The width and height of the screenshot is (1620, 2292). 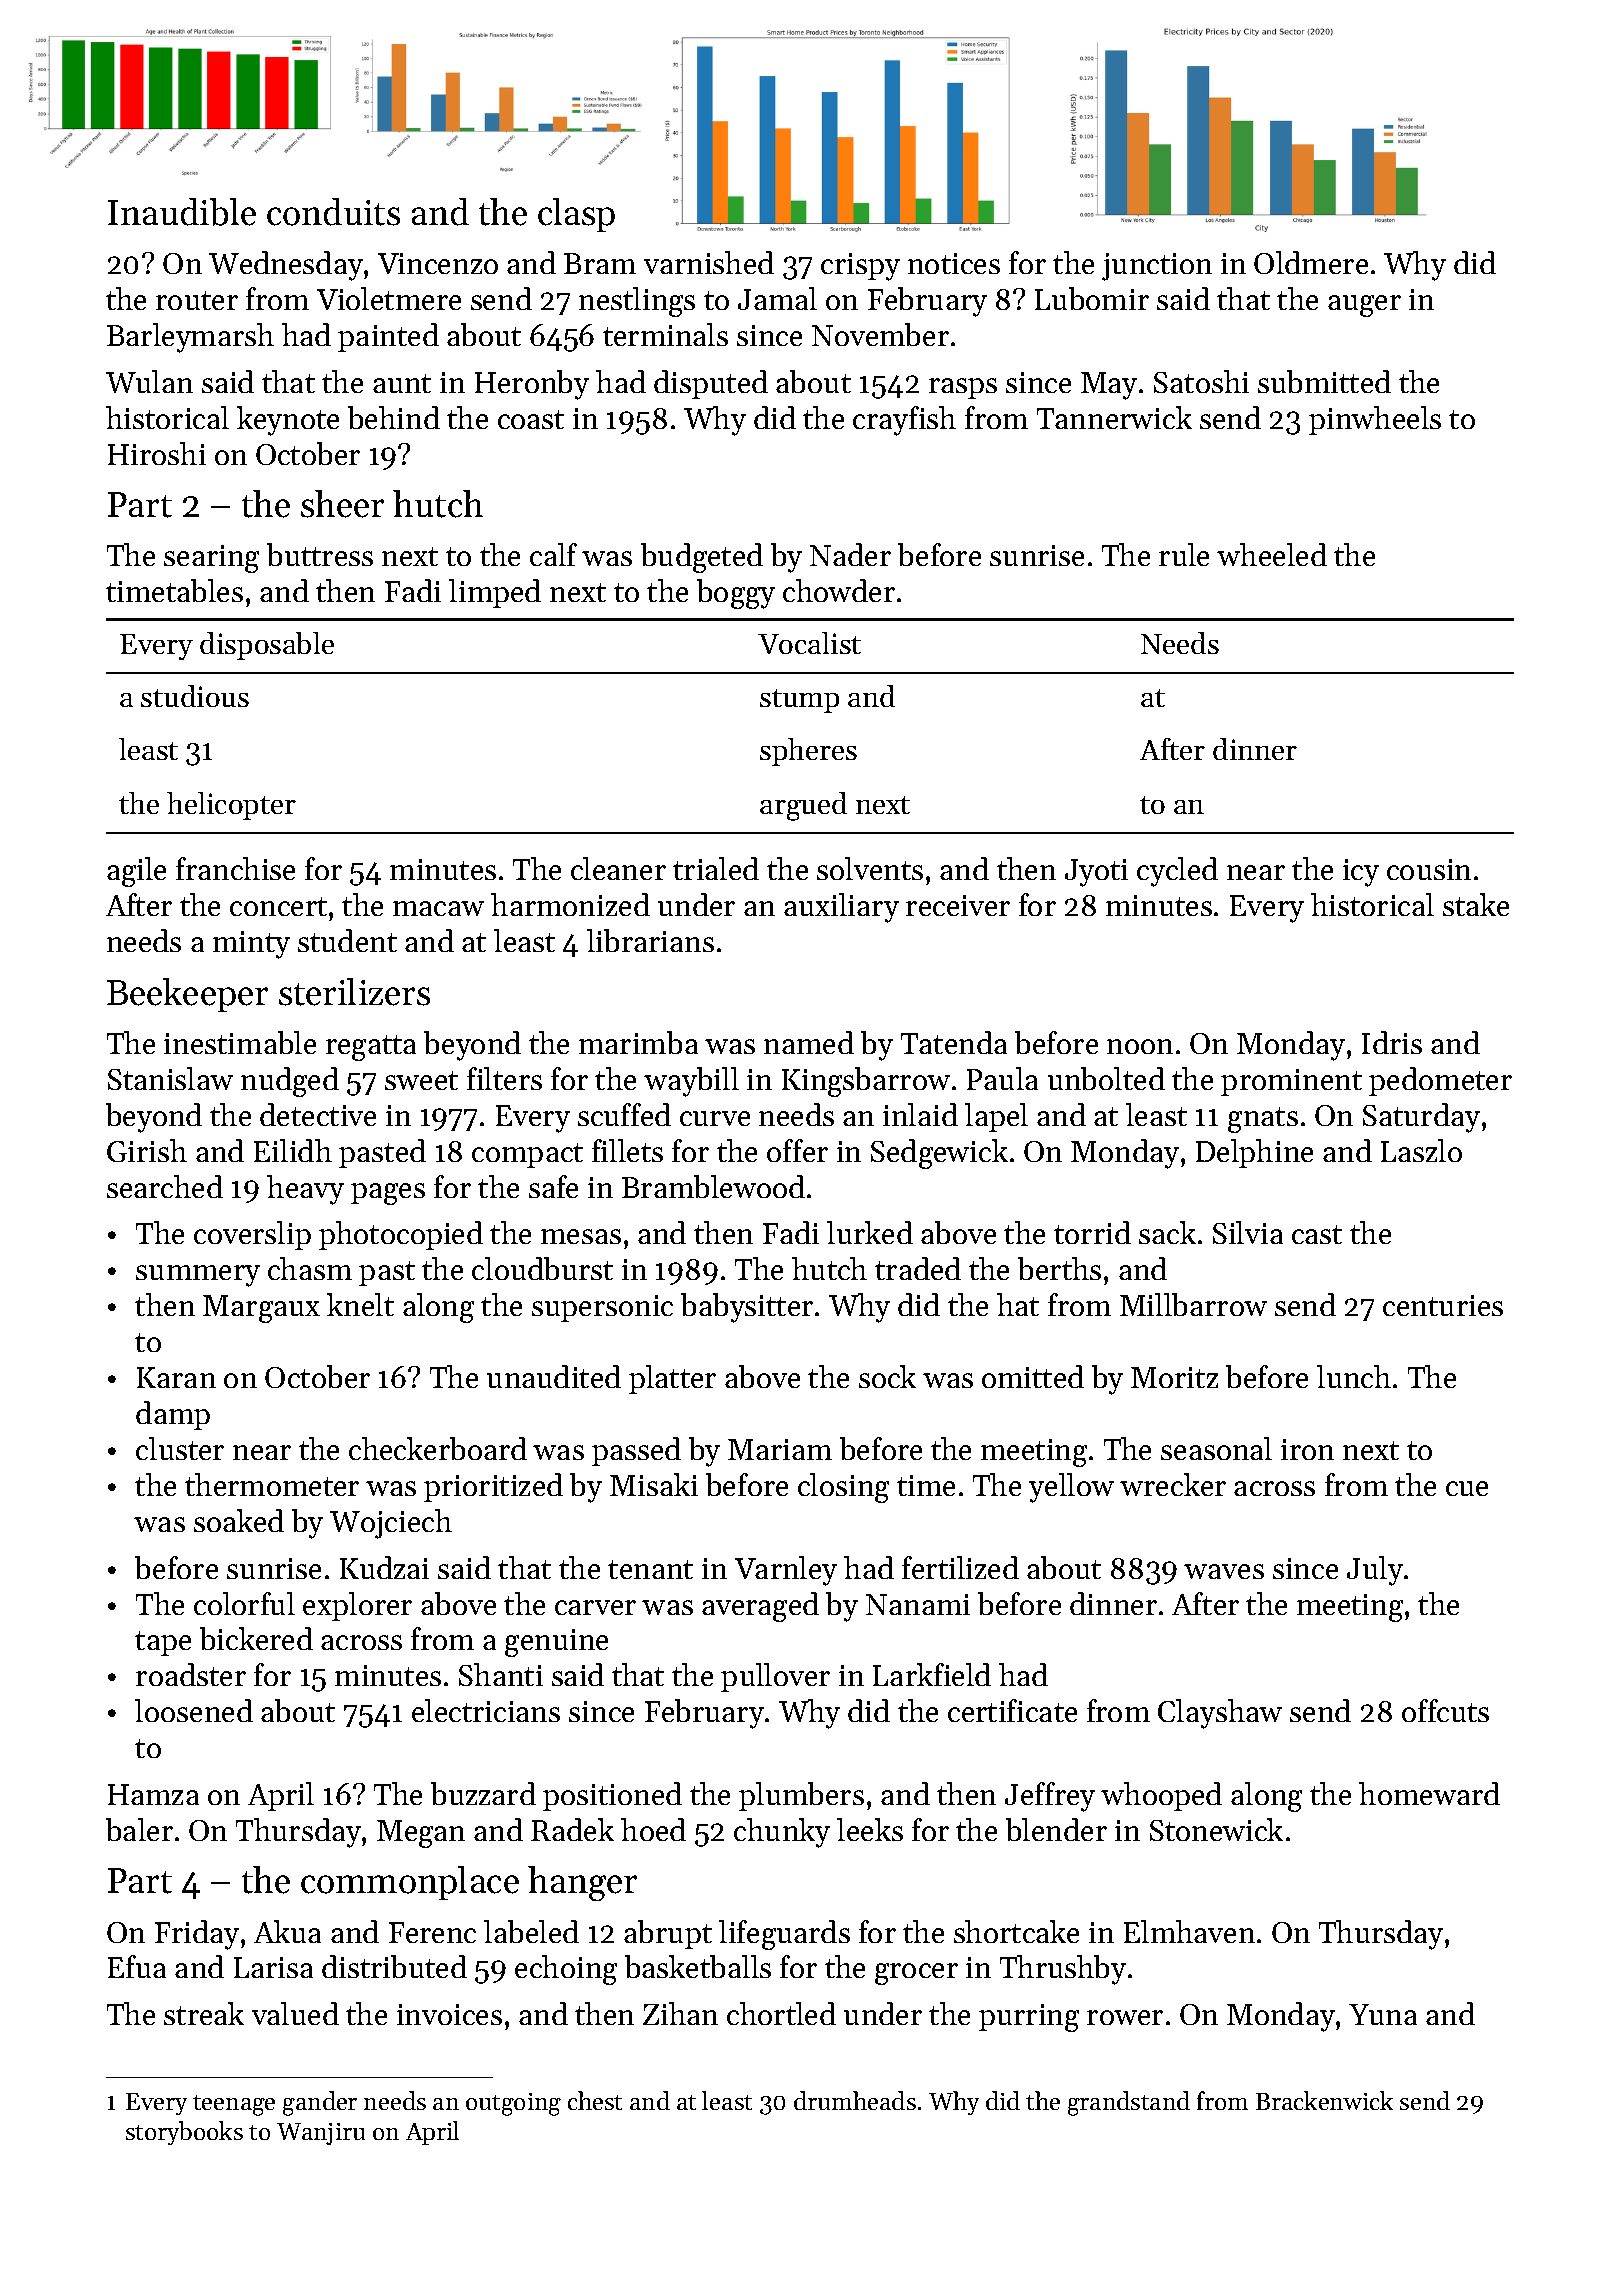 I want to click on sheer, so click(x=342, y=504).
